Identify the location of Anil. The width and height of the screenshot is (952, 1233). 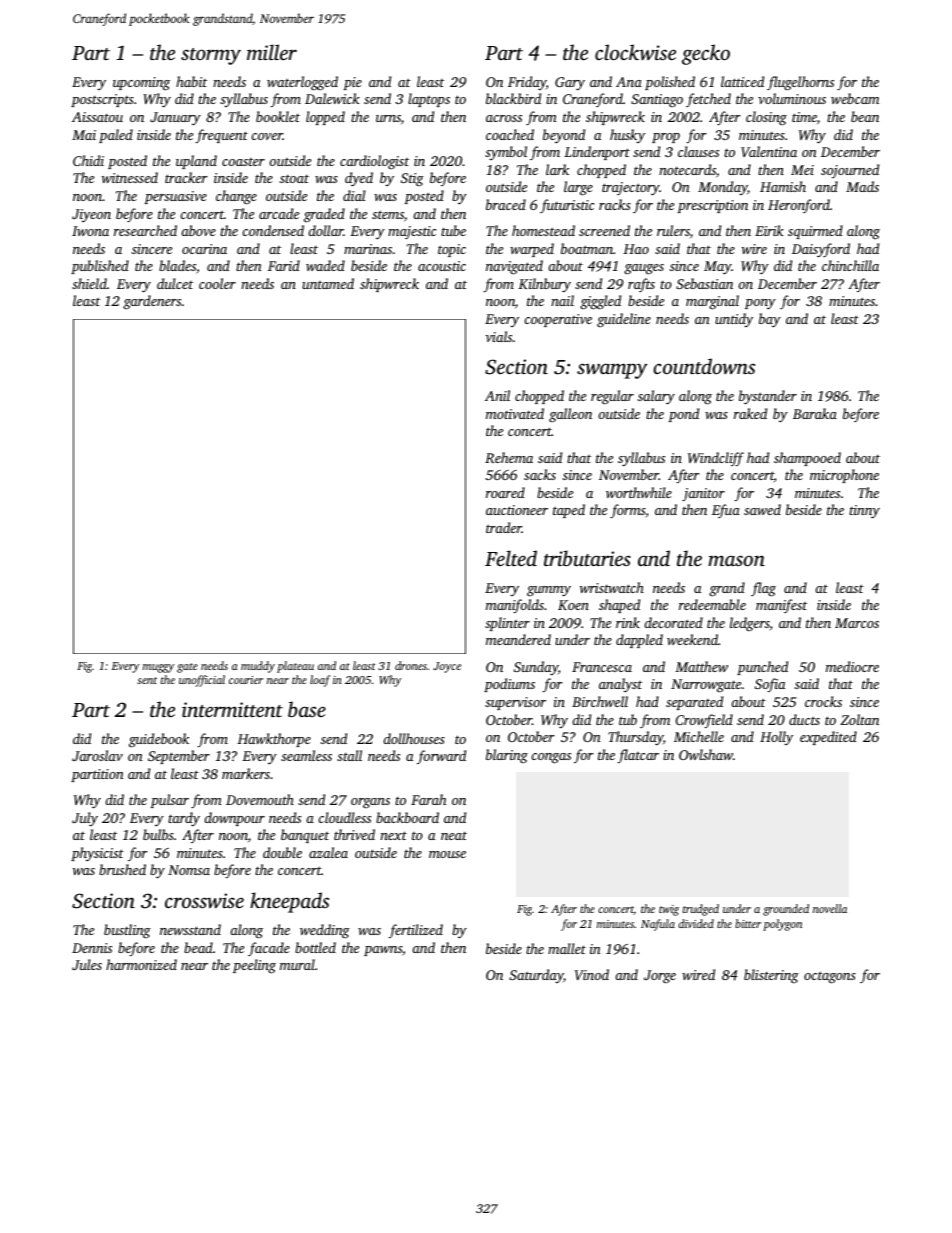
(497, 395).
